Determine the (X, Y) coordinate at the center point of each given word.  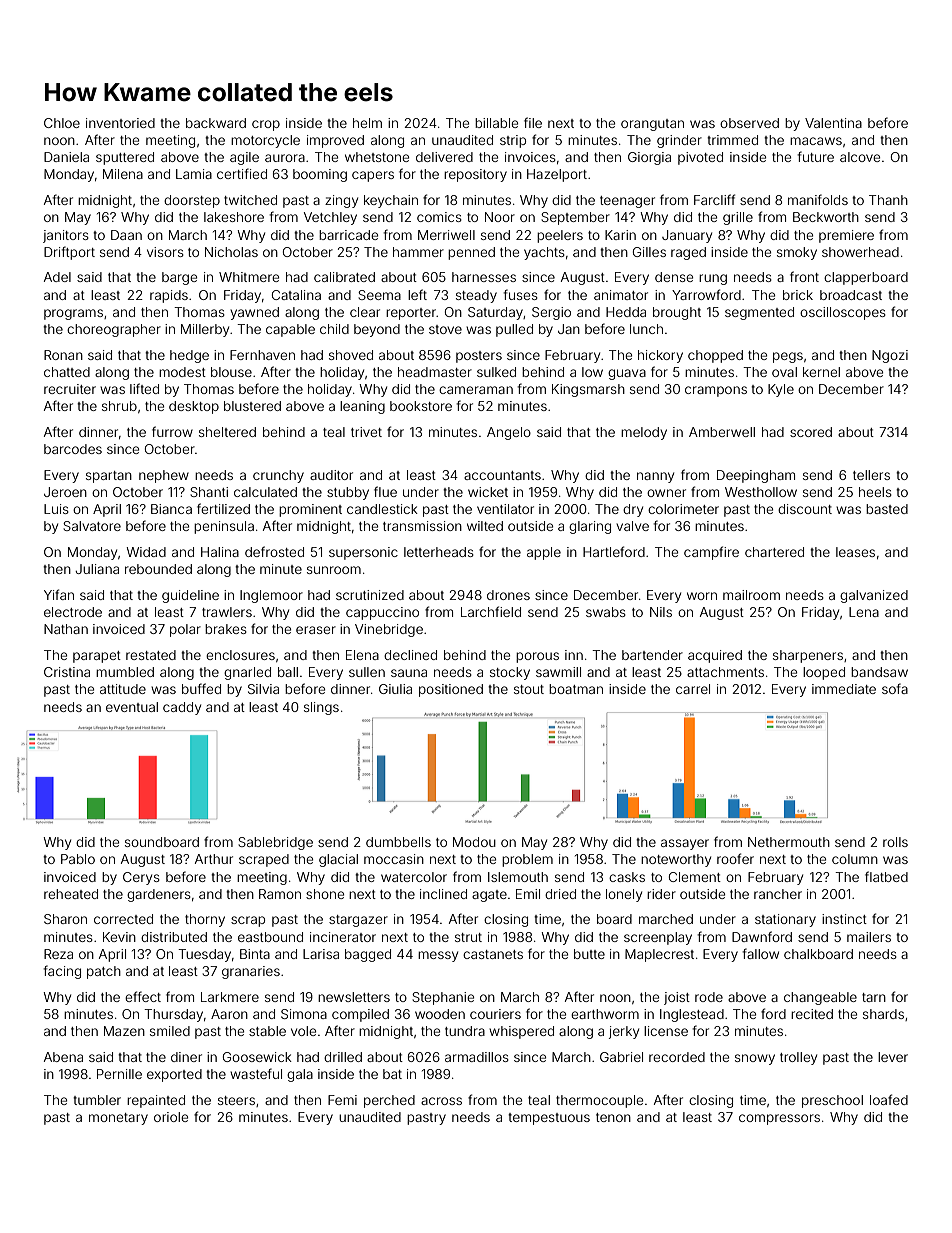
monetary (118, 1119)
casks (627, 877)
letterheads (439, 552)
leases (855, 552)
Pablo (78, 859)
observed (749, 123)
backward (216, 123)
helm (367, 123)
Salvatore (92, 526)
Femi (342, 1100)
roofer (735, 858)
